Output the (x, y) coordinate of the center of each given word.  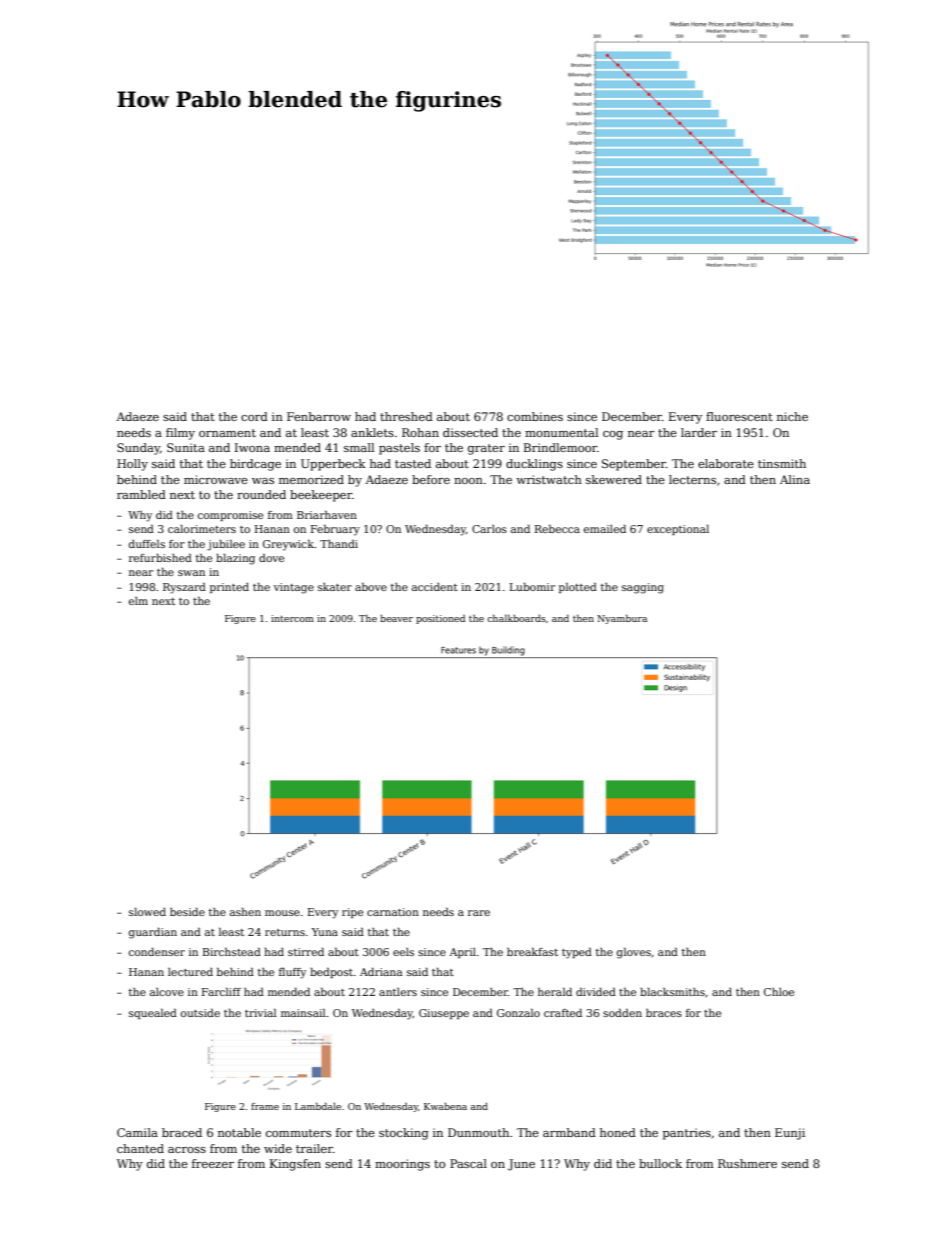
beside (187, 912)
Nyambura (622, 619)
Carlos (489, 529)
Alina (795, 479)
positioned (440, 619)
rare (479, 913)
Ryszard (184, 588)
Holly (132, 465)
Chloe (779, 992)
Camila (137, 1132)
